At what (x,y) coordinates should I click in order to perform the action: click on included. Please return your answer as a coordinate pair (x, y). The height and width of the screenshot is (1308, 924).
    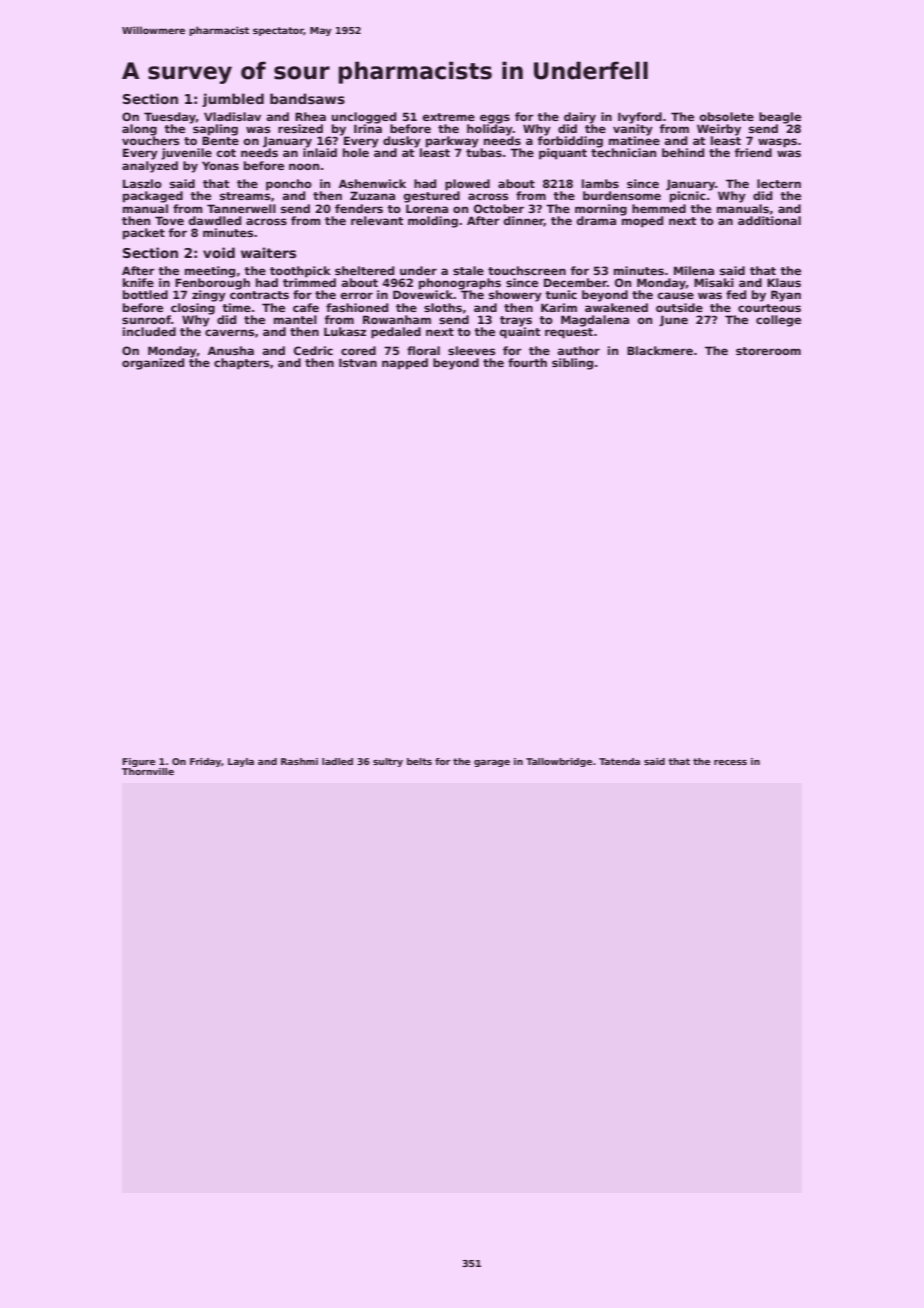
    Looking at the image, I should click on (149, 331).
